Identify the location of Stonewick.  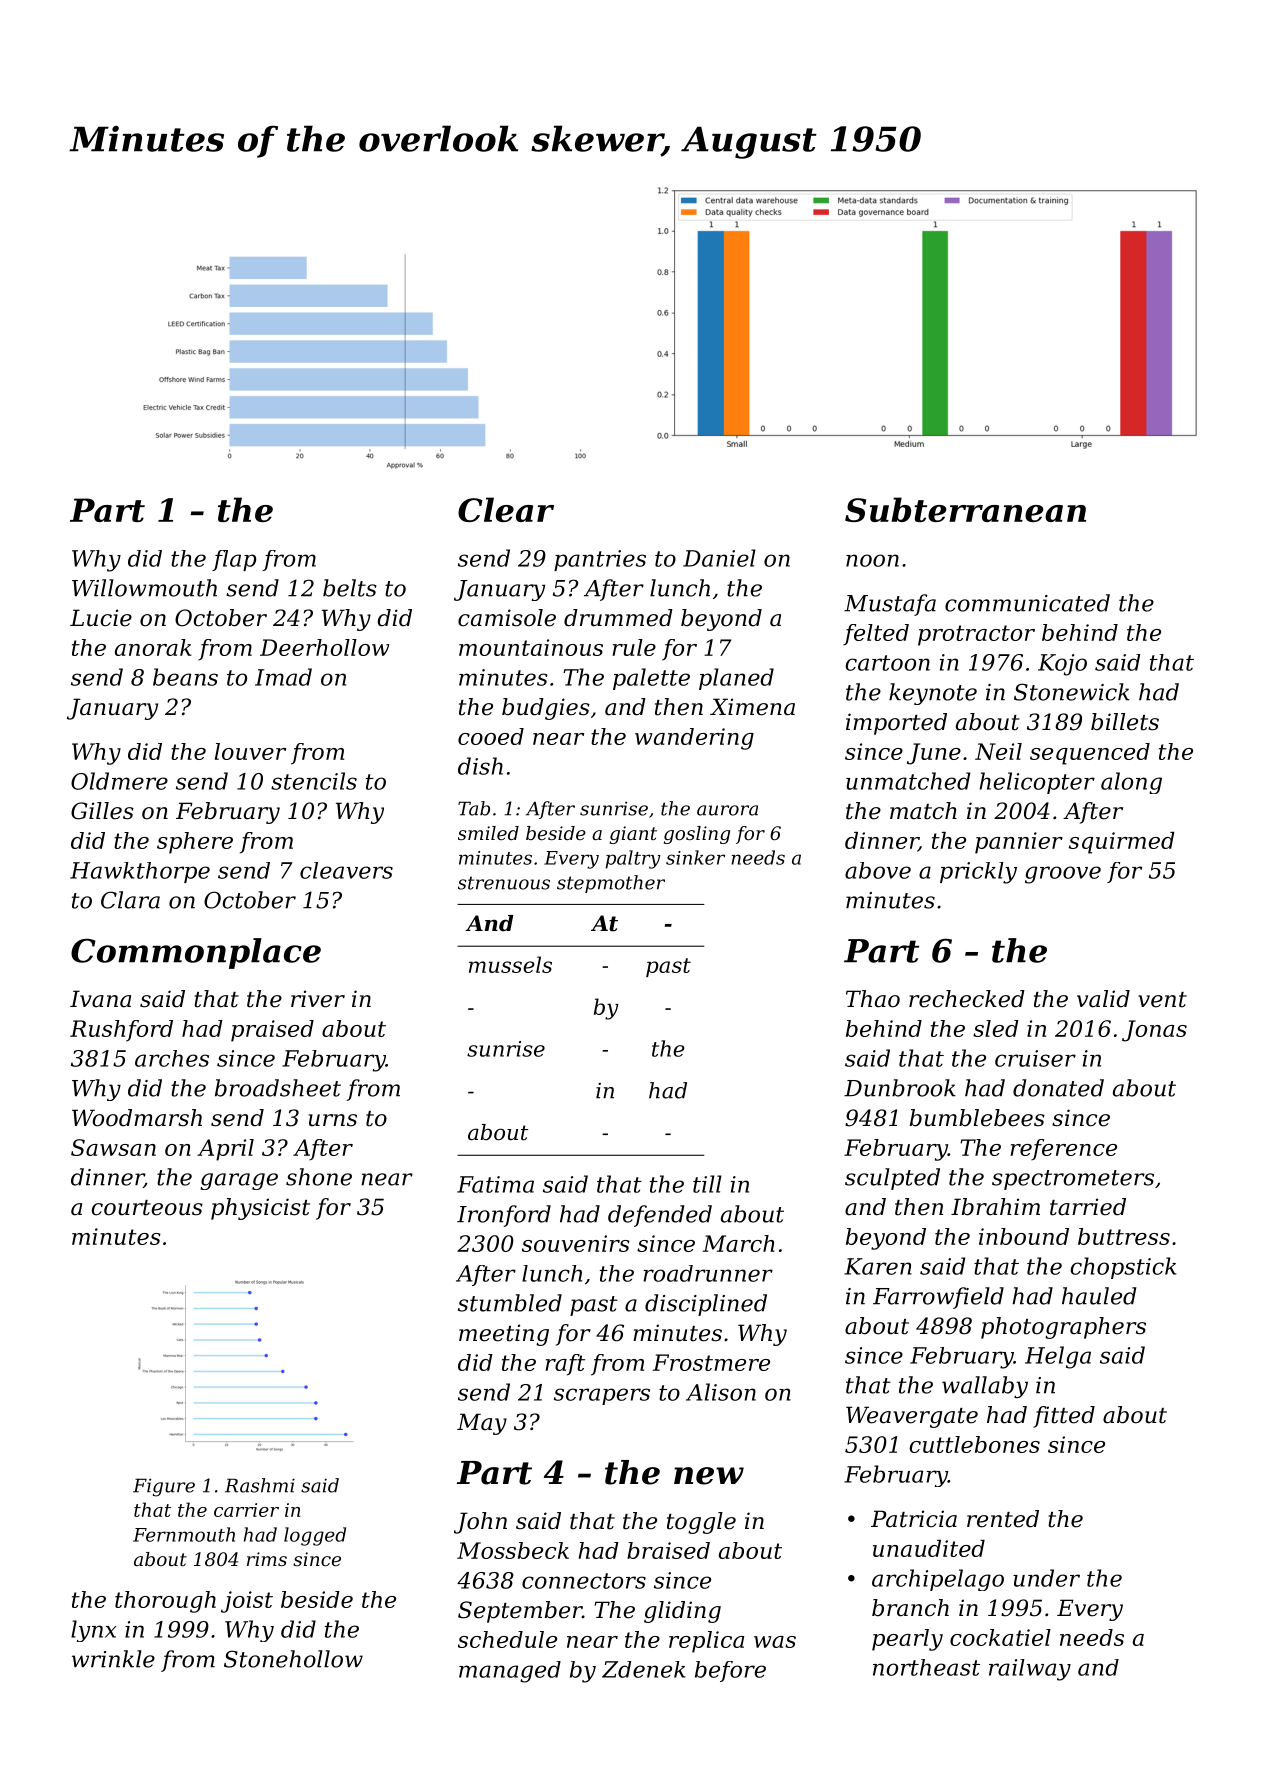
(1072, 692).
